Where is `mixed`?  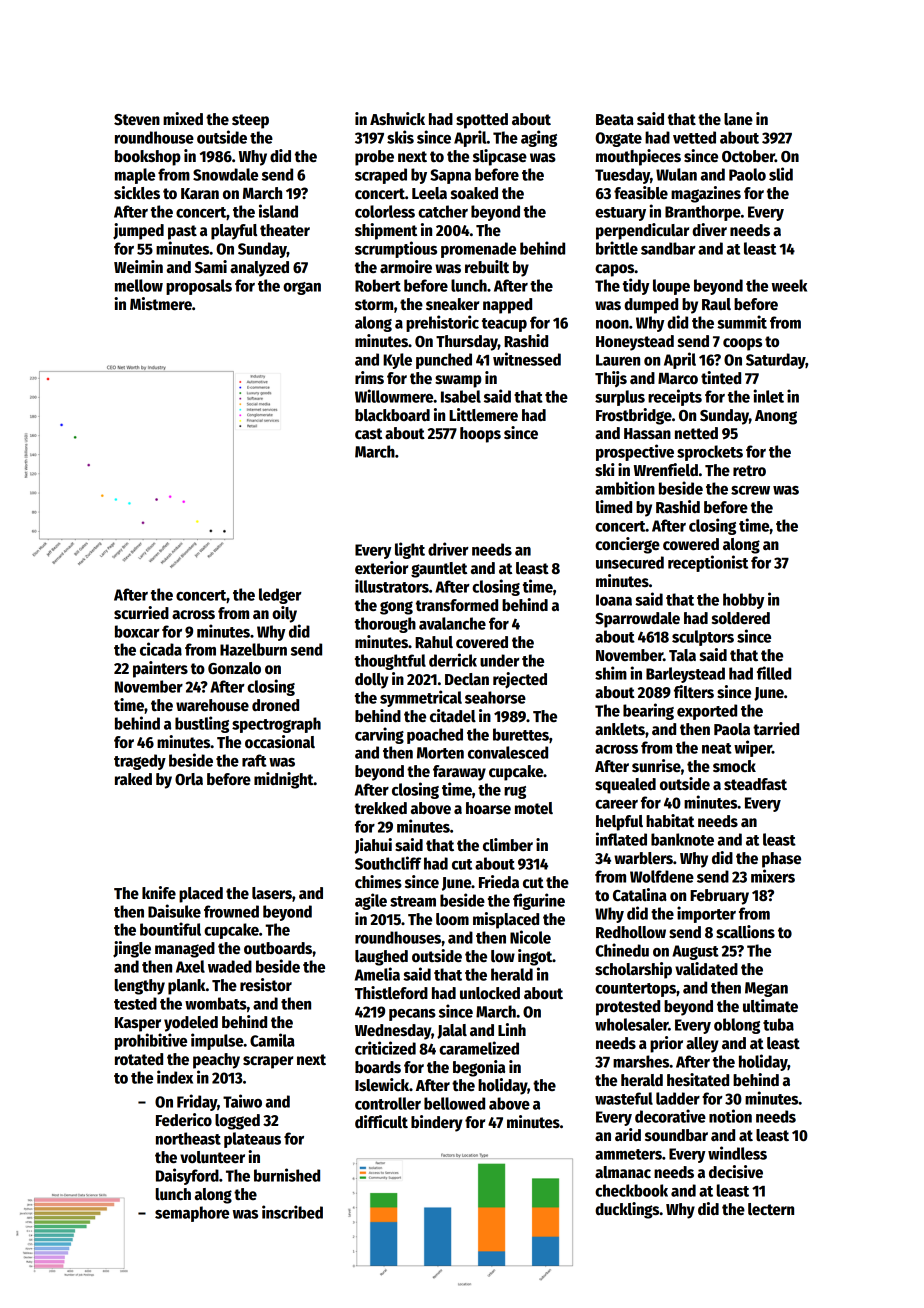
mixed is located at coordinates (183, 118).
